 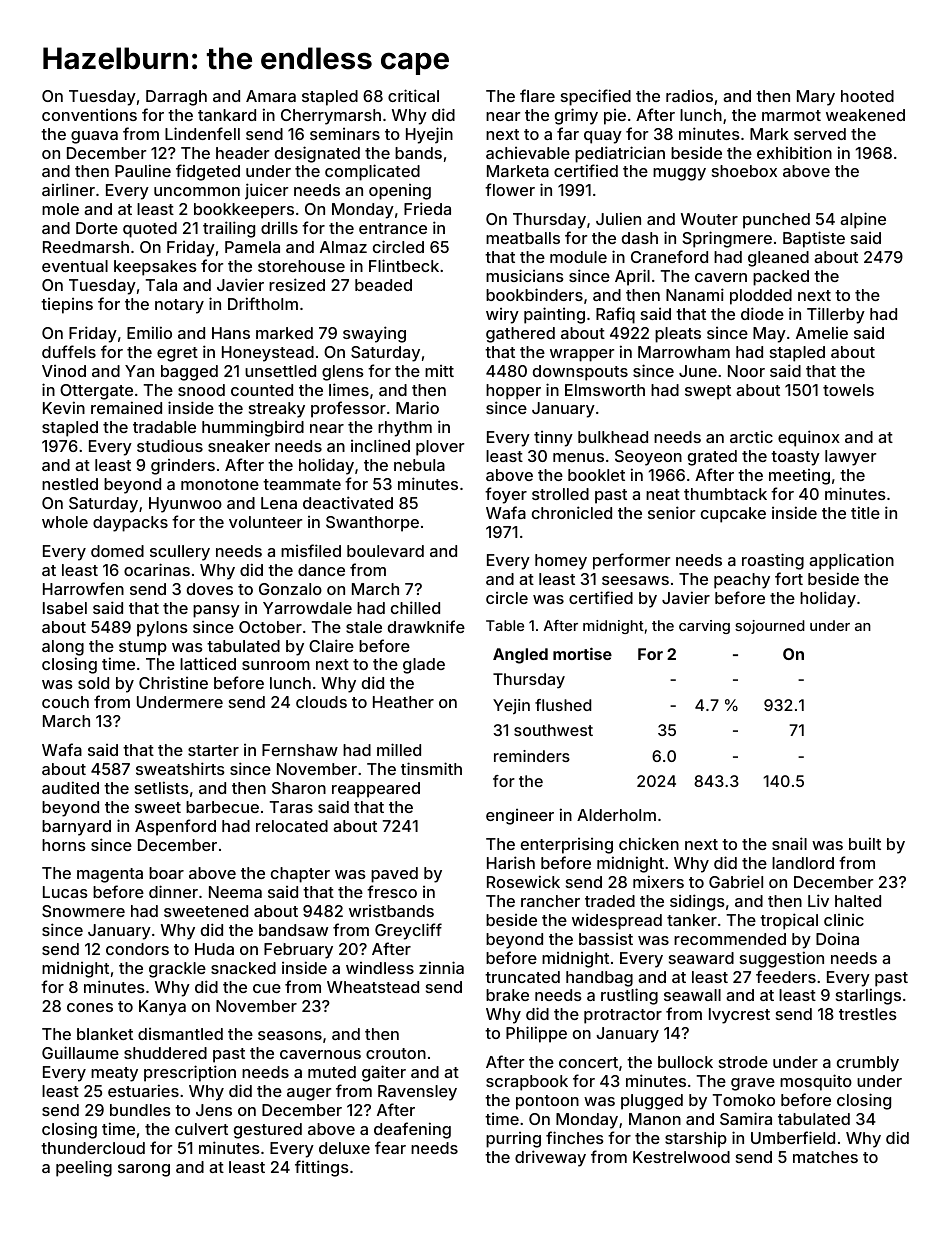 What do you see at coordinates (770, 627) in the document?
I see `sojourned` at bounding box center [770, 627].
